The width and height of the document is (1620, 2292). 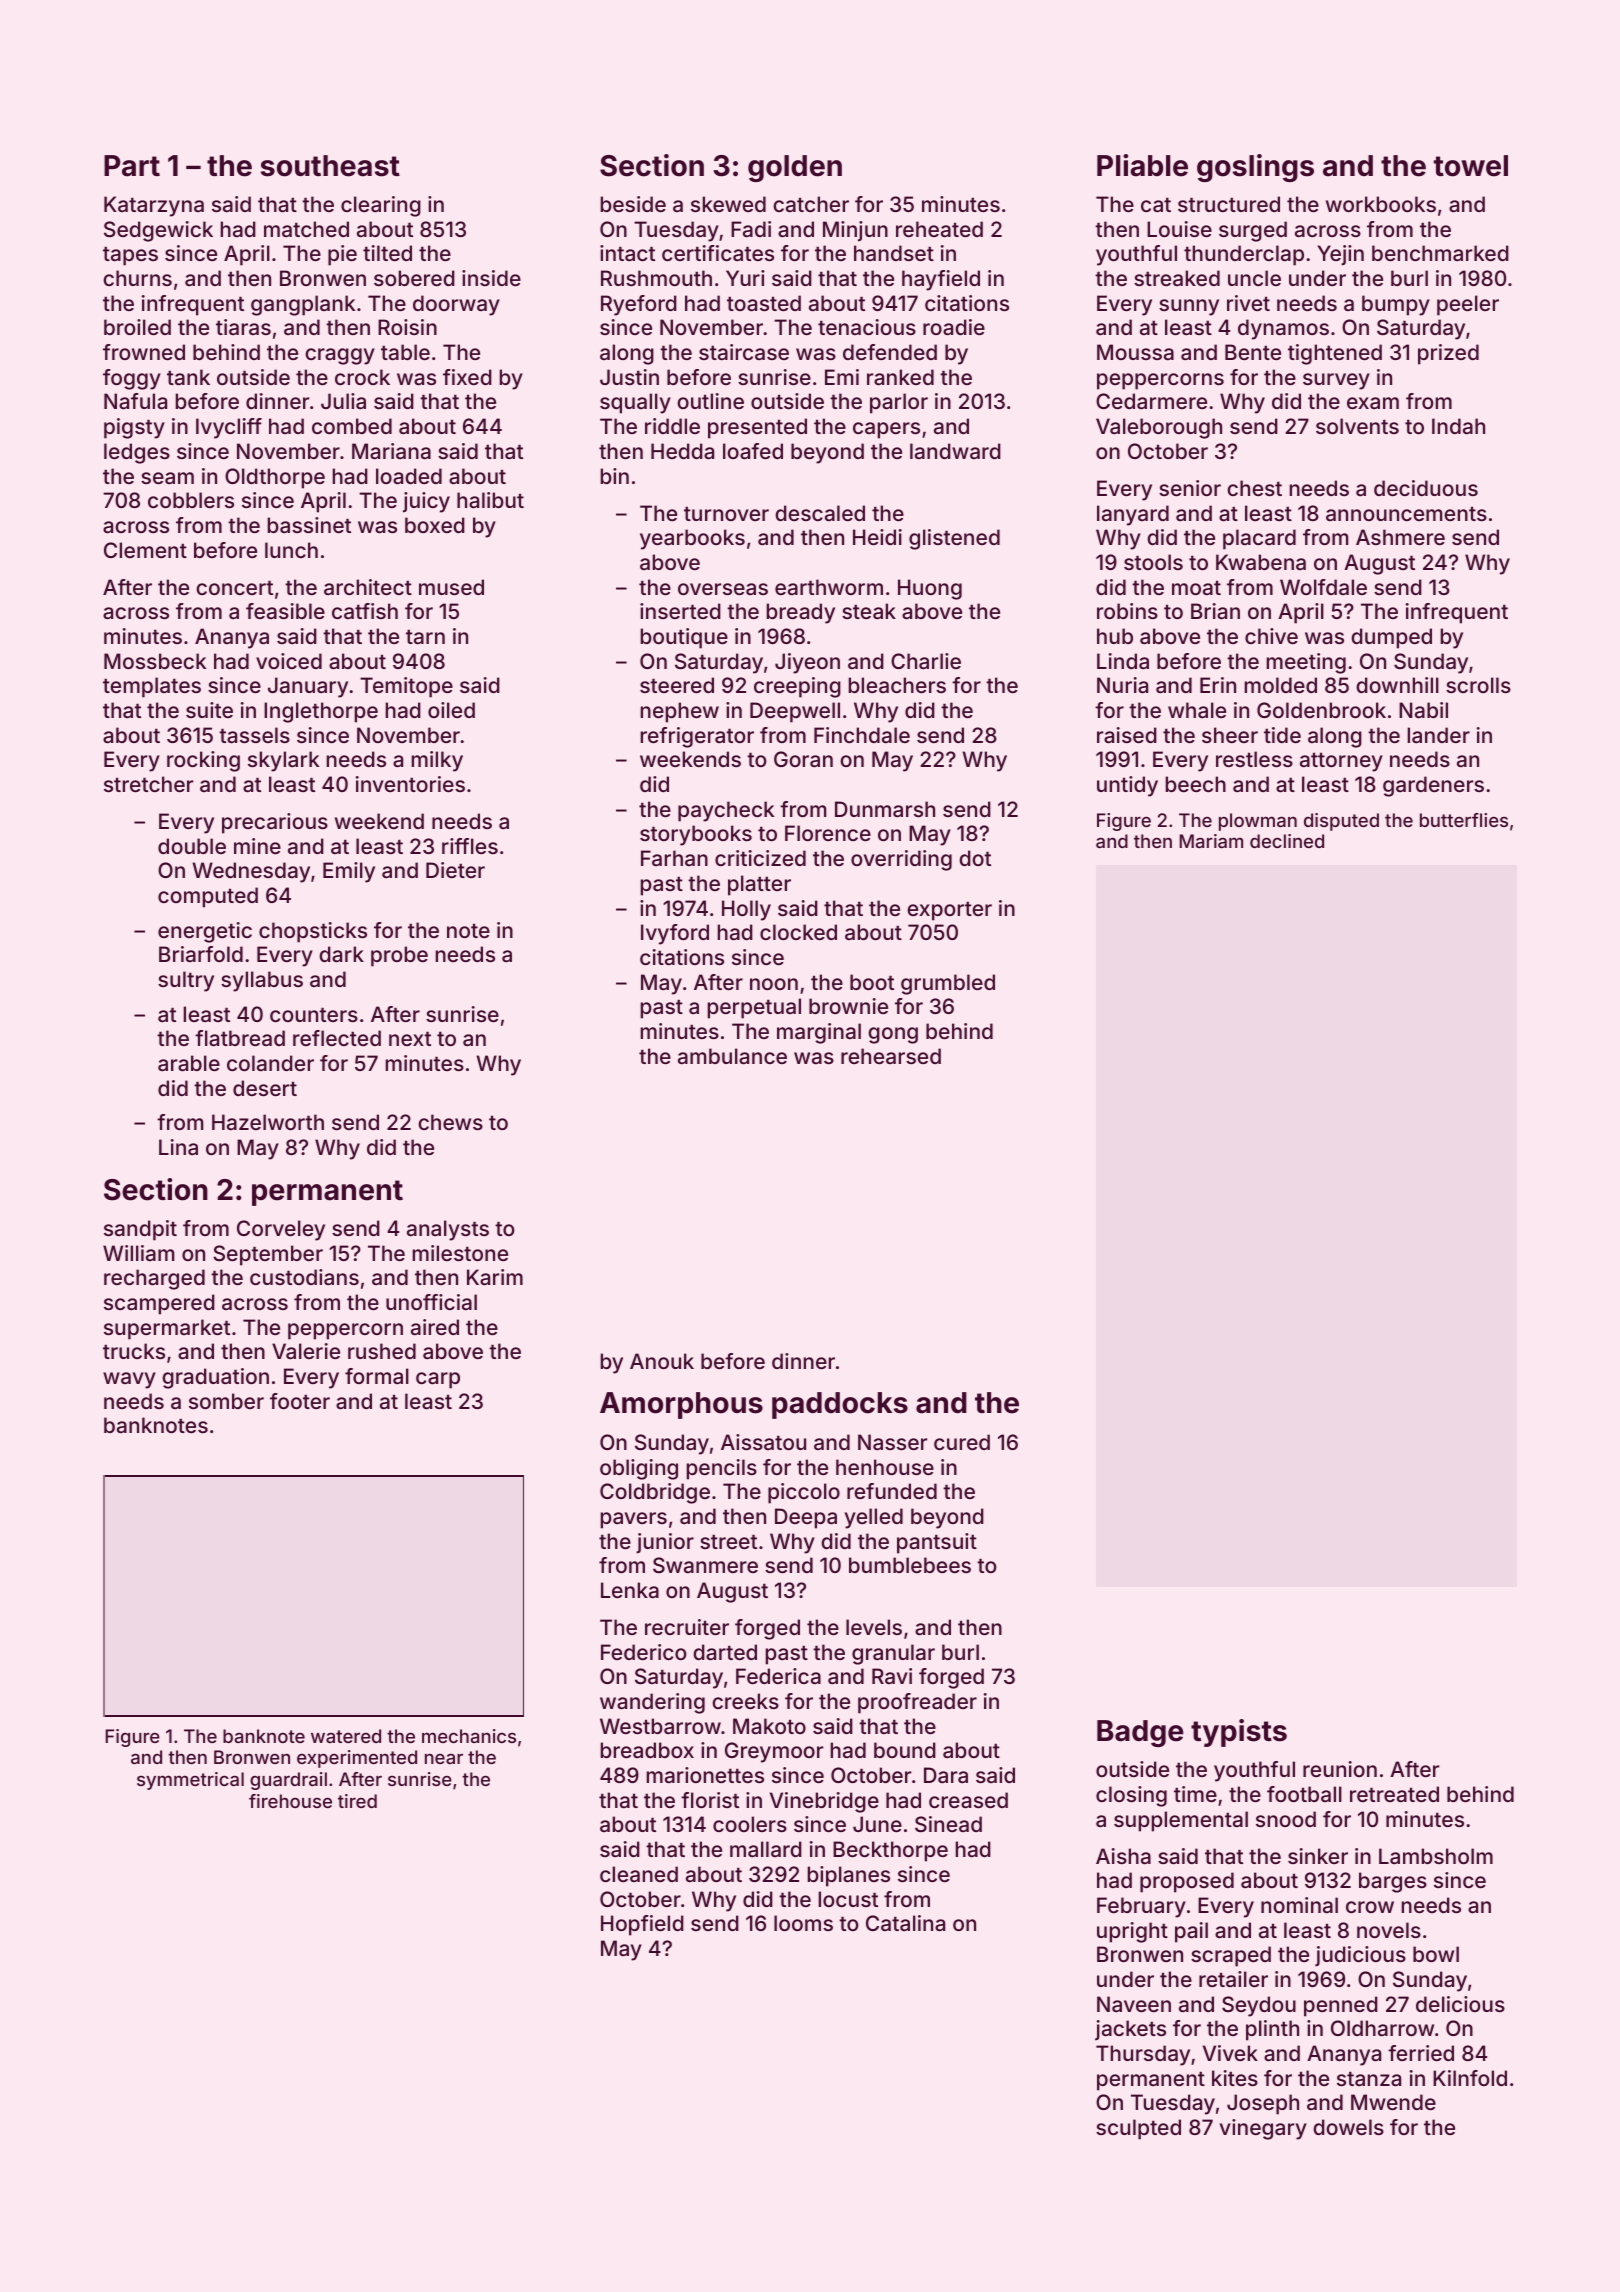 I want to click on Kilnfold, so click(x=1470, y=2078).
